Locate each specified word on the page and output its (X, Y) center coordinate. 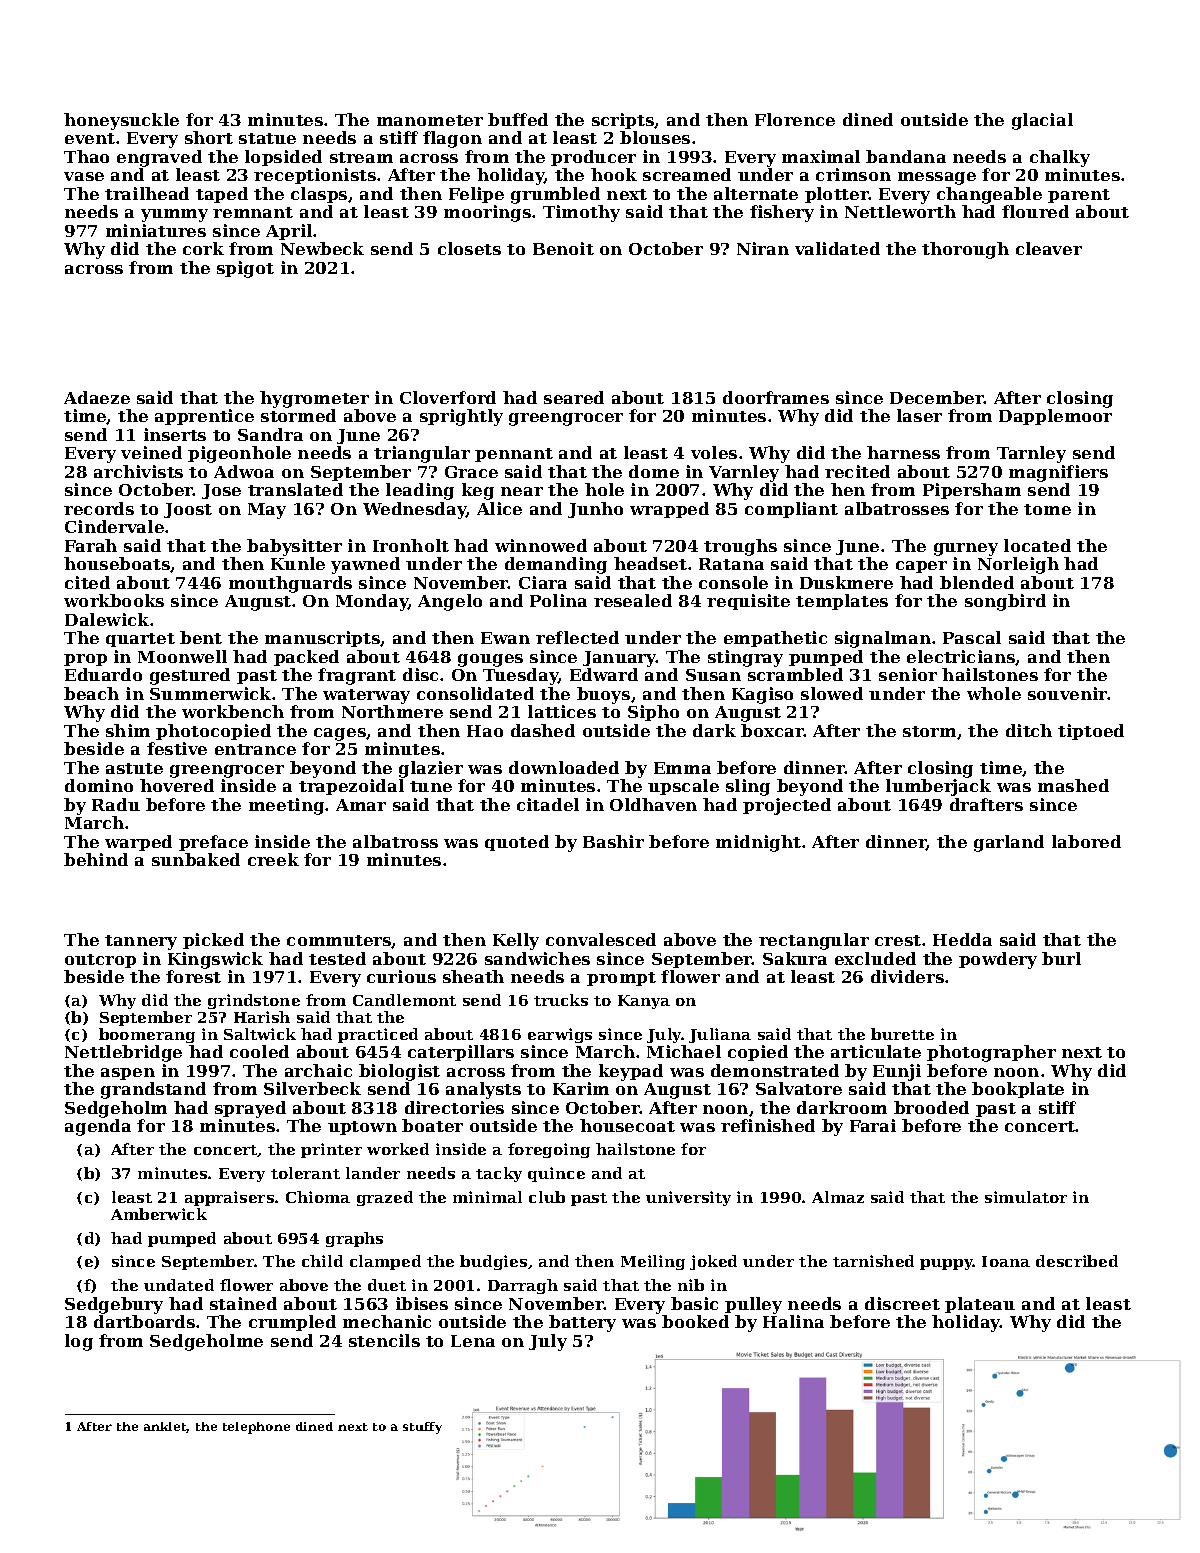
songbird (1005, 602)
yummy (174, 215)
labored (1086, 841)
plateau (980, 1305)
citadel (548, 804)
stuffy (422, 1428)
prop (85, 660)
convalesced (601, 939)
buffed (518, 119)
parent (1079, 196)
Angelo (450, 602)
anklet (165, 1427)
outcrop (100, 961)
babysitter (294, 547)
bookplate (1018, 1090)
